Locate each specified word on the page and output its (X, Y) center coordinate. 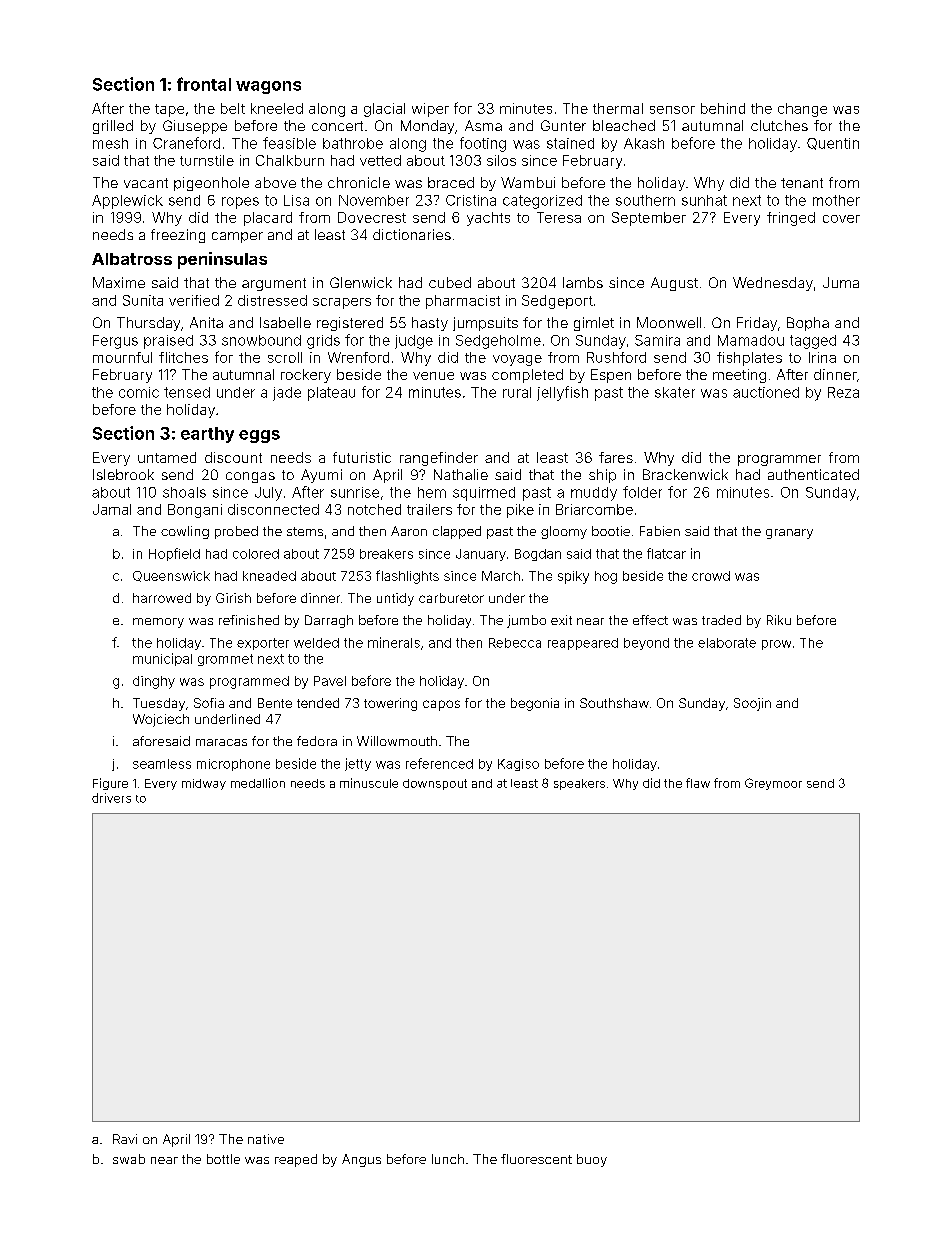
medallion (258, 783)
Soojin (752, 704)
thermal (618, 108)
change (802, 110)
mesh (110, 143)
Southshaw (614, 703)
